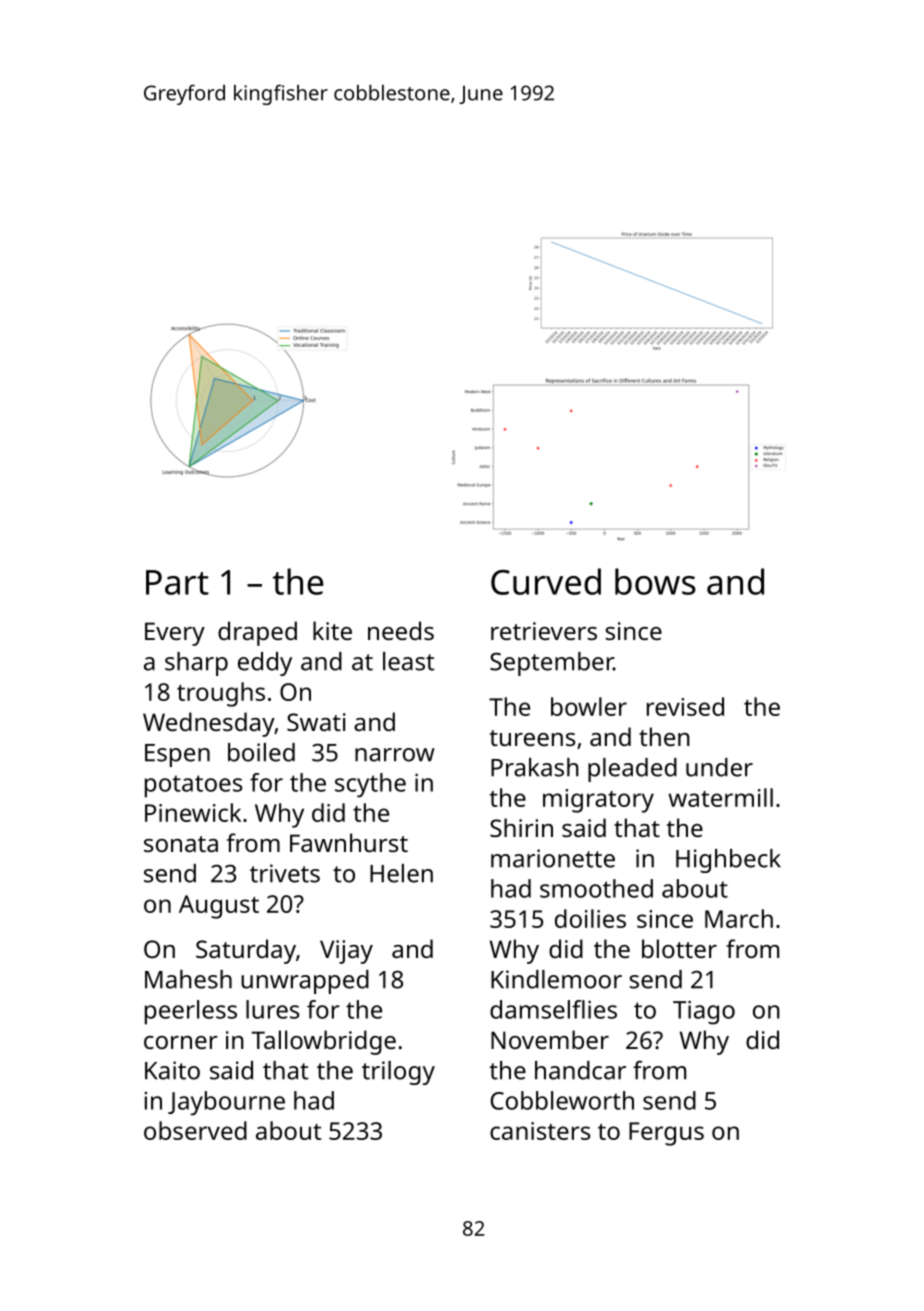 Image resolution: width=924 pixels, height=1311 pixels. Describe the element at coordinates (540, 1131) in the screenshot. I see `canisters` at that location.
